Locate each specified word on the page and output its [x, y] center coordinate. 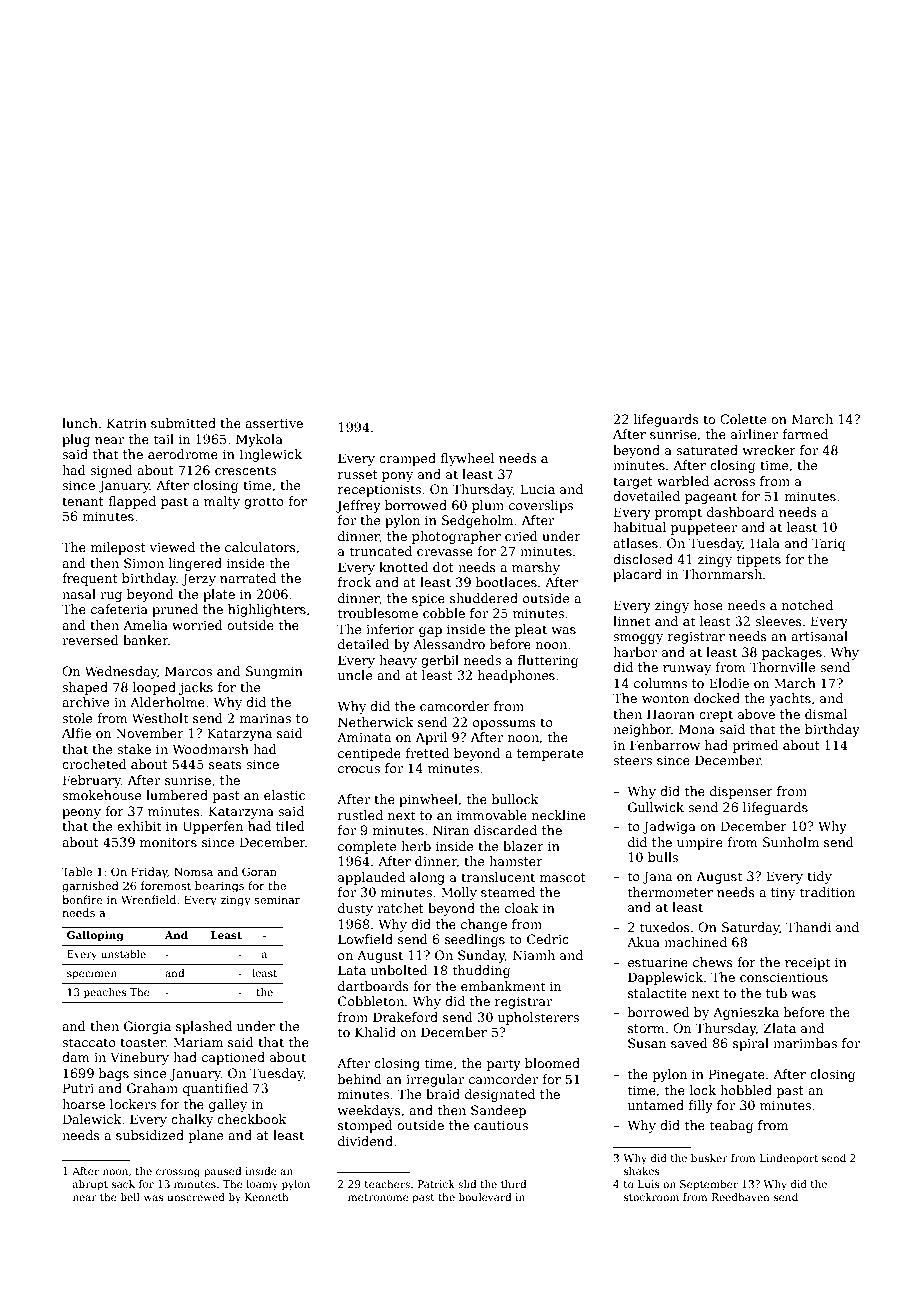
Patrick [436, 1184]
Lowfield [365, 939]
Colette [743, 419]
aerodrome [183, 454]
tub [776, 993]
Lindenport [789, 1159]
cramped [407, 459]
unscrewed [196, 1197]
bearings [219, 887]
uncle [355, 675]
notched [807, 605]
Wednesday [121, 672]
